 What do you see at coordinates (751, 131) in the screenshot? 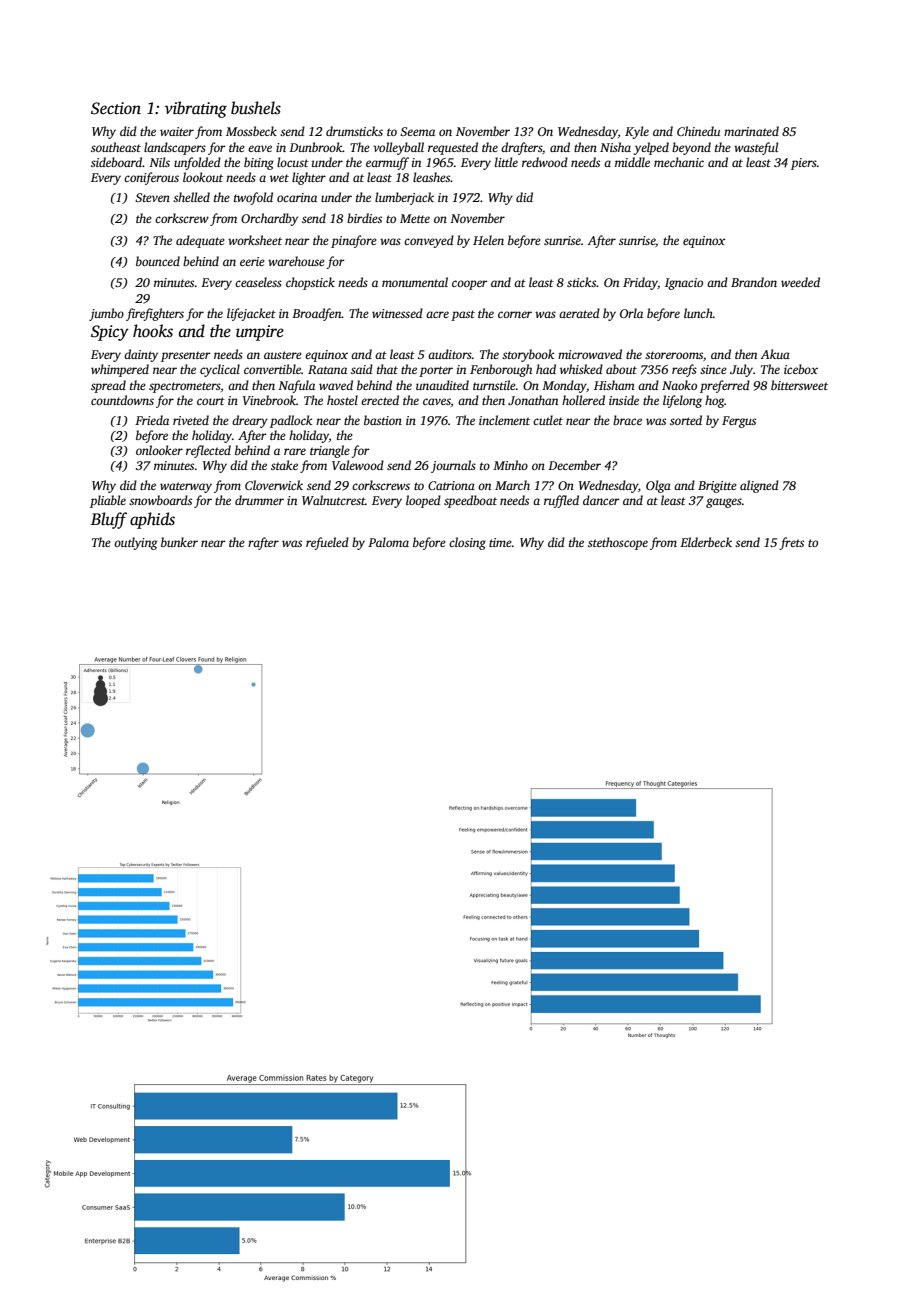
I see `marinated` at bounding box center [751, 131].
